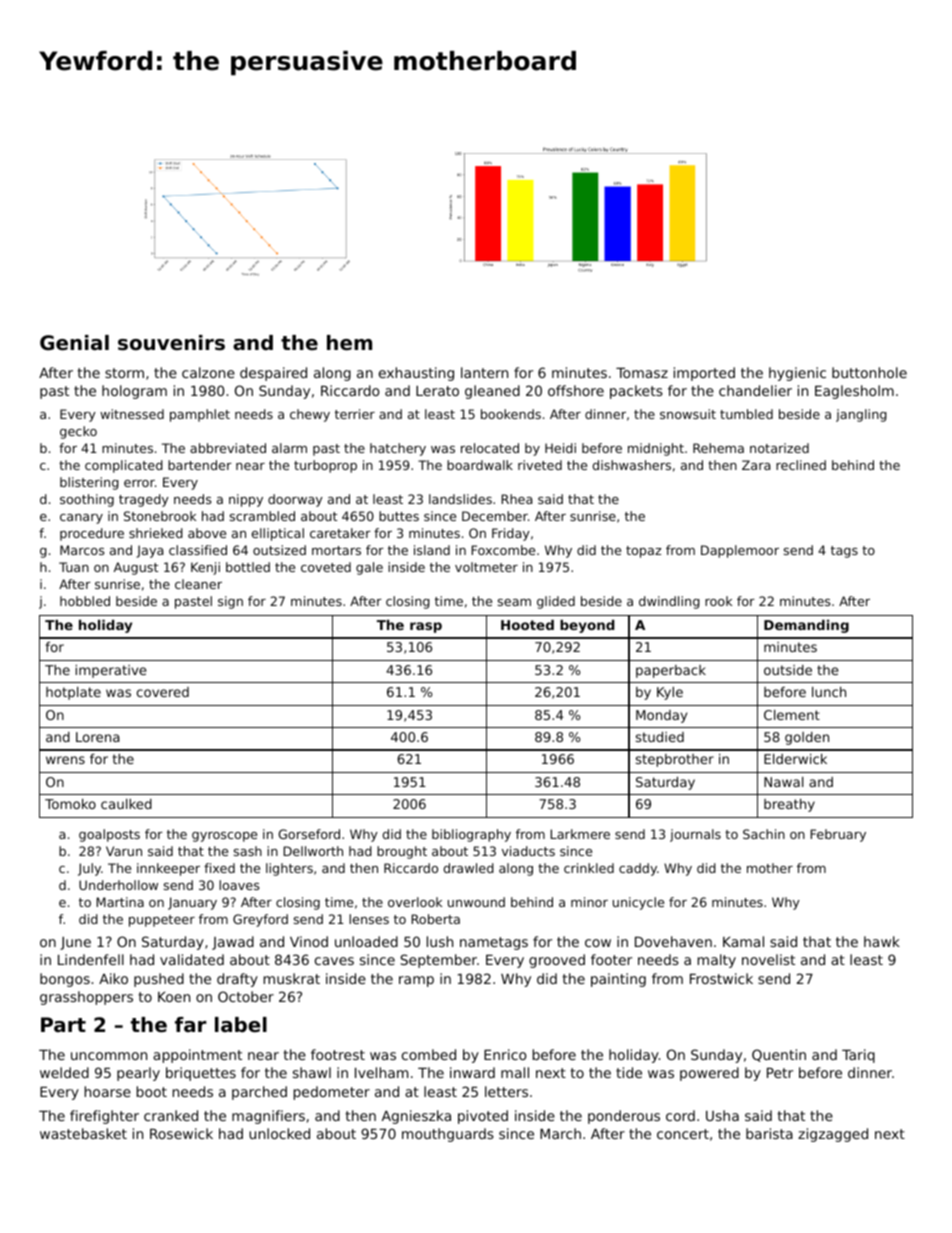  I want to click on rasp, so click(426, 627).
